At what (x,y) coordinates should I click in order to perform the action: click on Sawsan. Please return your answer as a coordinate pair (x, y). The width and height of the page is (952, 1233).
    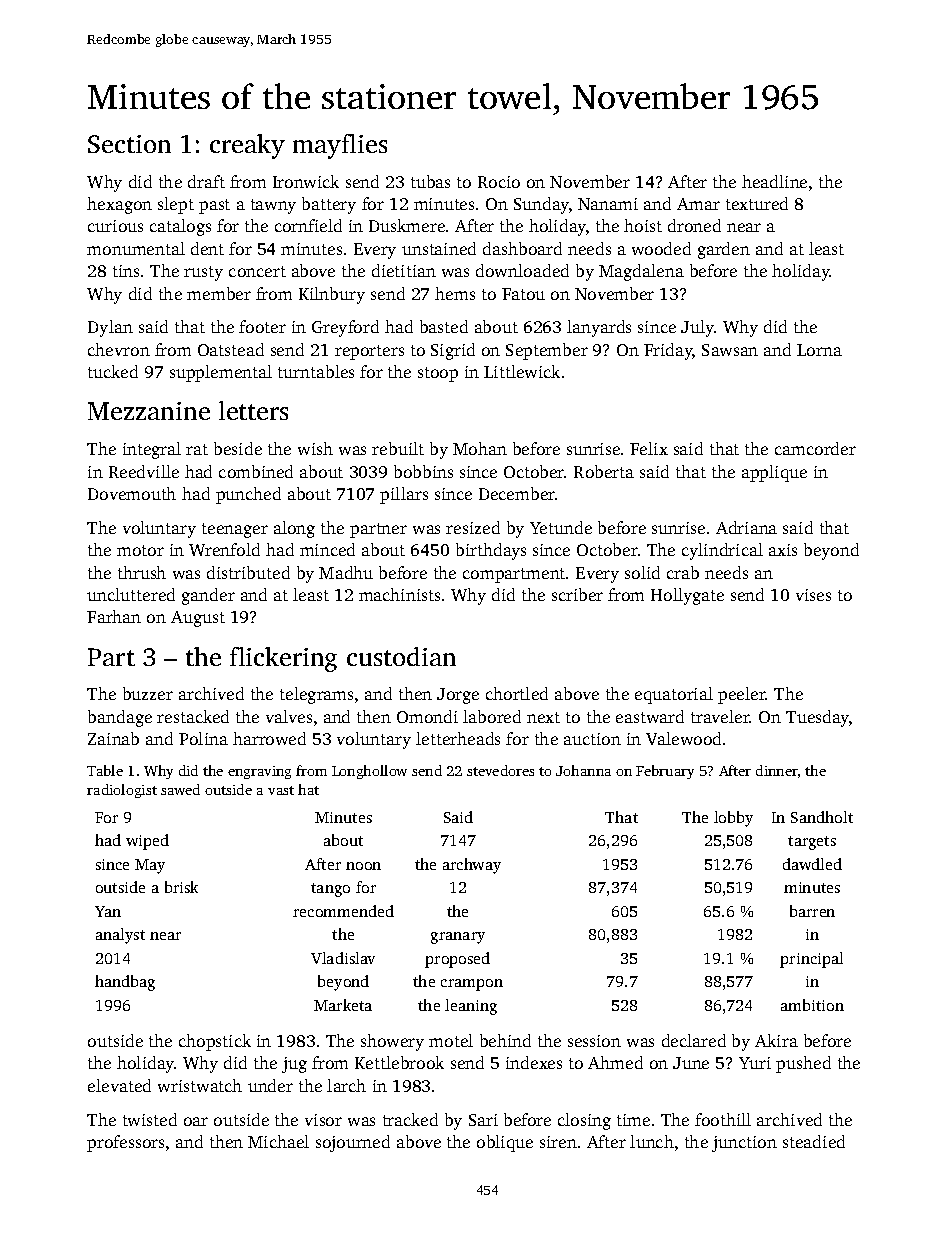
    Looking at the image, I should click on (730, 350).
